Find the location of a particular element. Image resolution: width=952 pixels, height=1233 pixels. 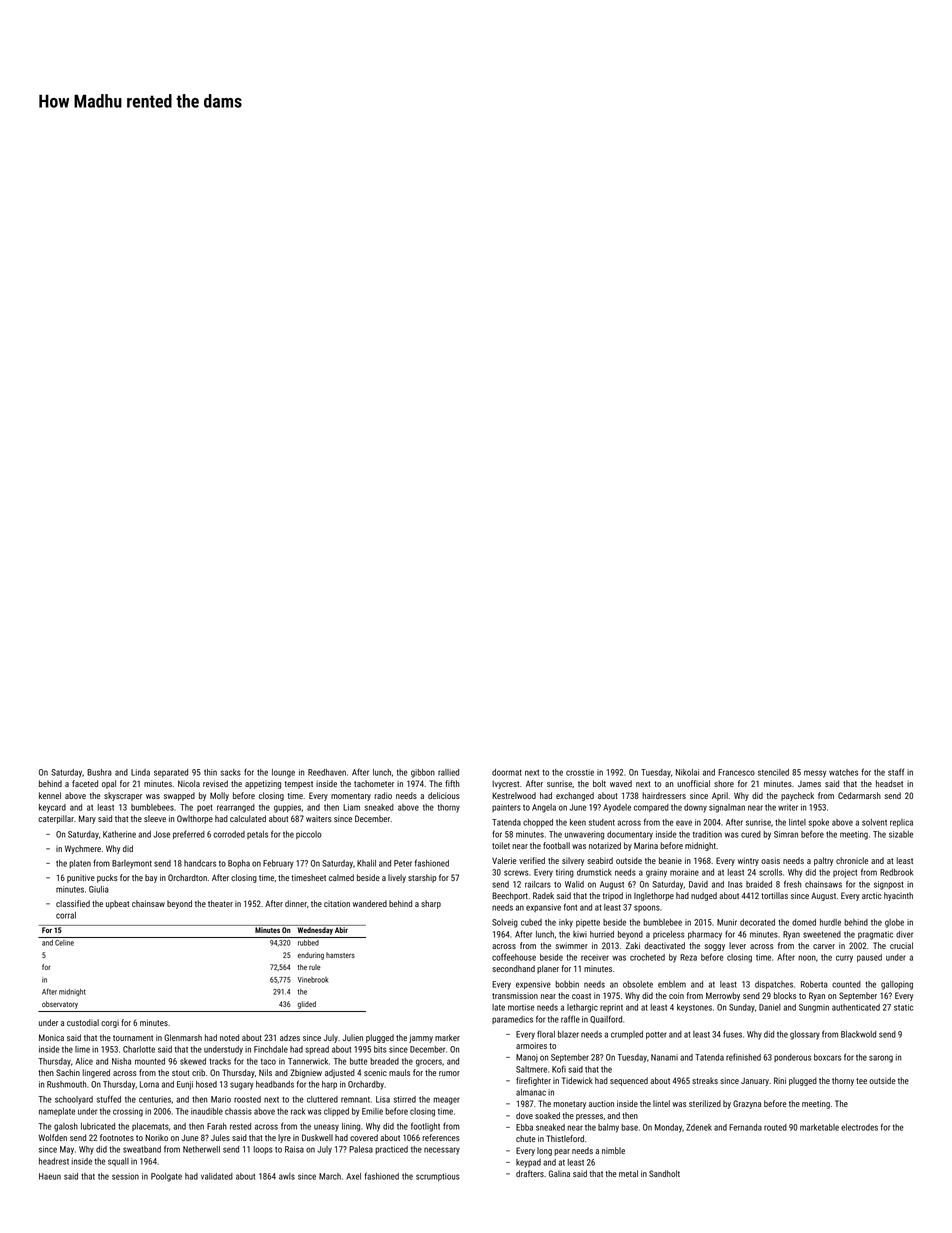

Axel is located at coordinates (353, 1176).
